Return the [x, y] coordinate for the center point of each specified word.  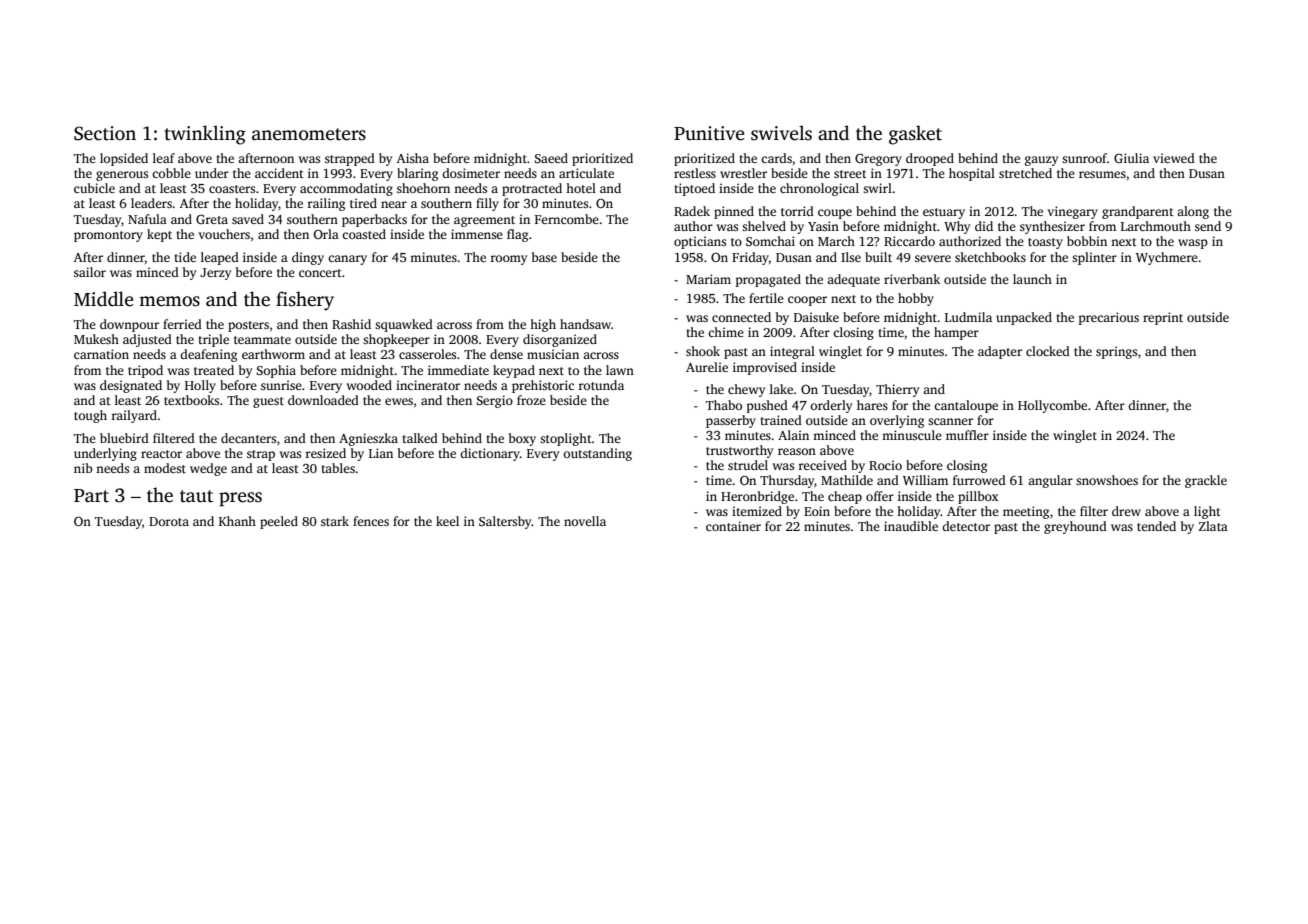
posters [248, 326]
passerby [731, 421]
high [543, 325]
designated [131, 386]
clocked [1048, 351]
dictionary [490, 454]
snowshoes [1107, 480]
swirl [877, 188]
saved [248, 219]
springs [1116, 352]
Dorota [169, 521]
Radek [692, 211]
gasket [915, 135]
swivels [781, 133]
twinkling [205, 135]
